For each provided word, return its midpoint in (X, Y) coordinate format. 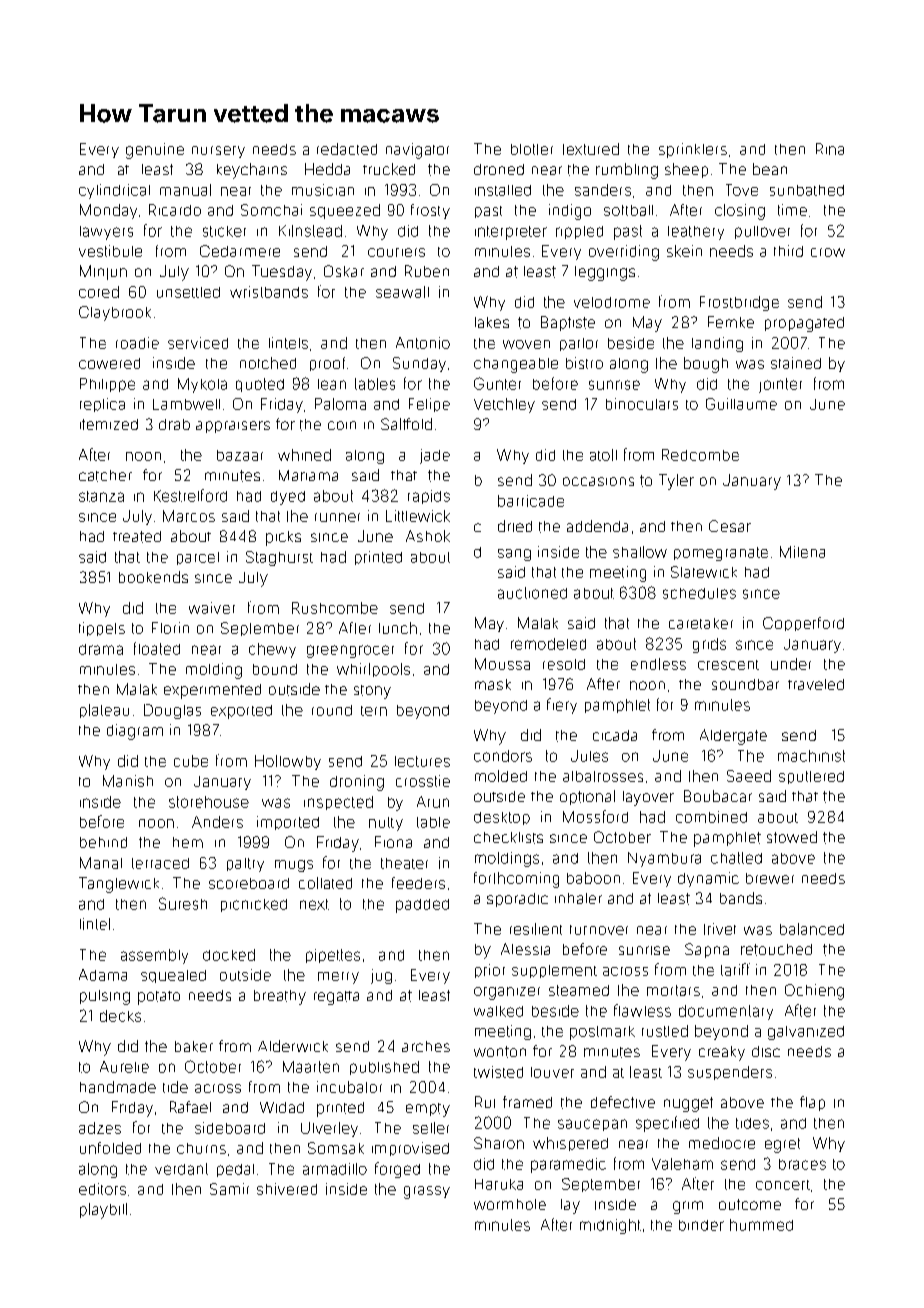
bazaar (240, 455)
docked (229, 955)
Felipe (429, 405)
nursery (218, 152)
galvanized (806, 1033)
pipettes (333, 956)
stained (796, 363)
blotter (532, 149)
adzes (100, 1128)
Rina (830, 149)
